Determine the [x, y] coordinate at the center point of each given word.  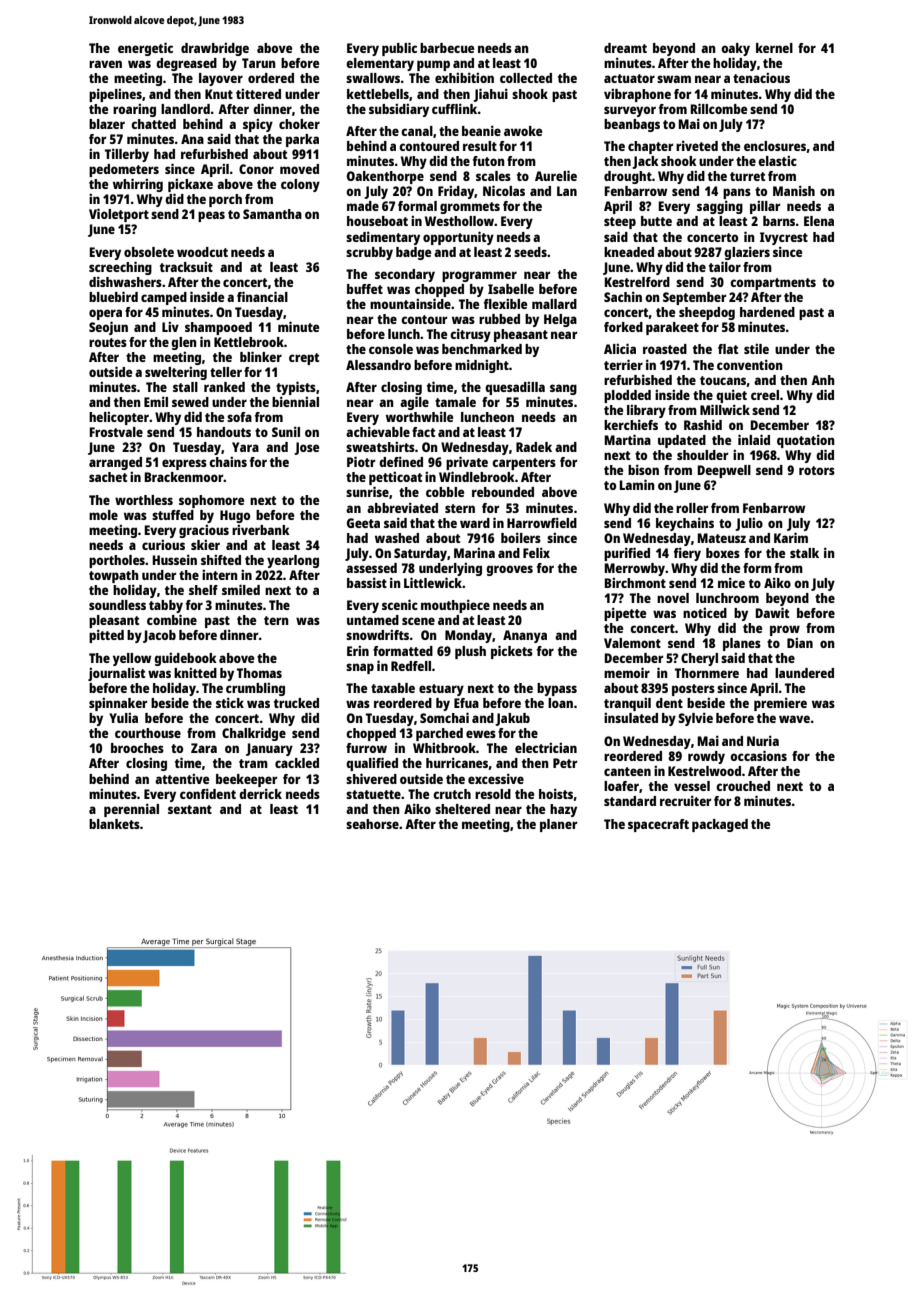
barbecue [447, 48]
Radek [534, 447]
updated [682, 441]
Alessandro [378, 365]
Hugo [235, 516]
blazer [107, 124]
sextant [190, 809]
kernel [774, 48]
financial [262, 296]
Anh [823, 380]
